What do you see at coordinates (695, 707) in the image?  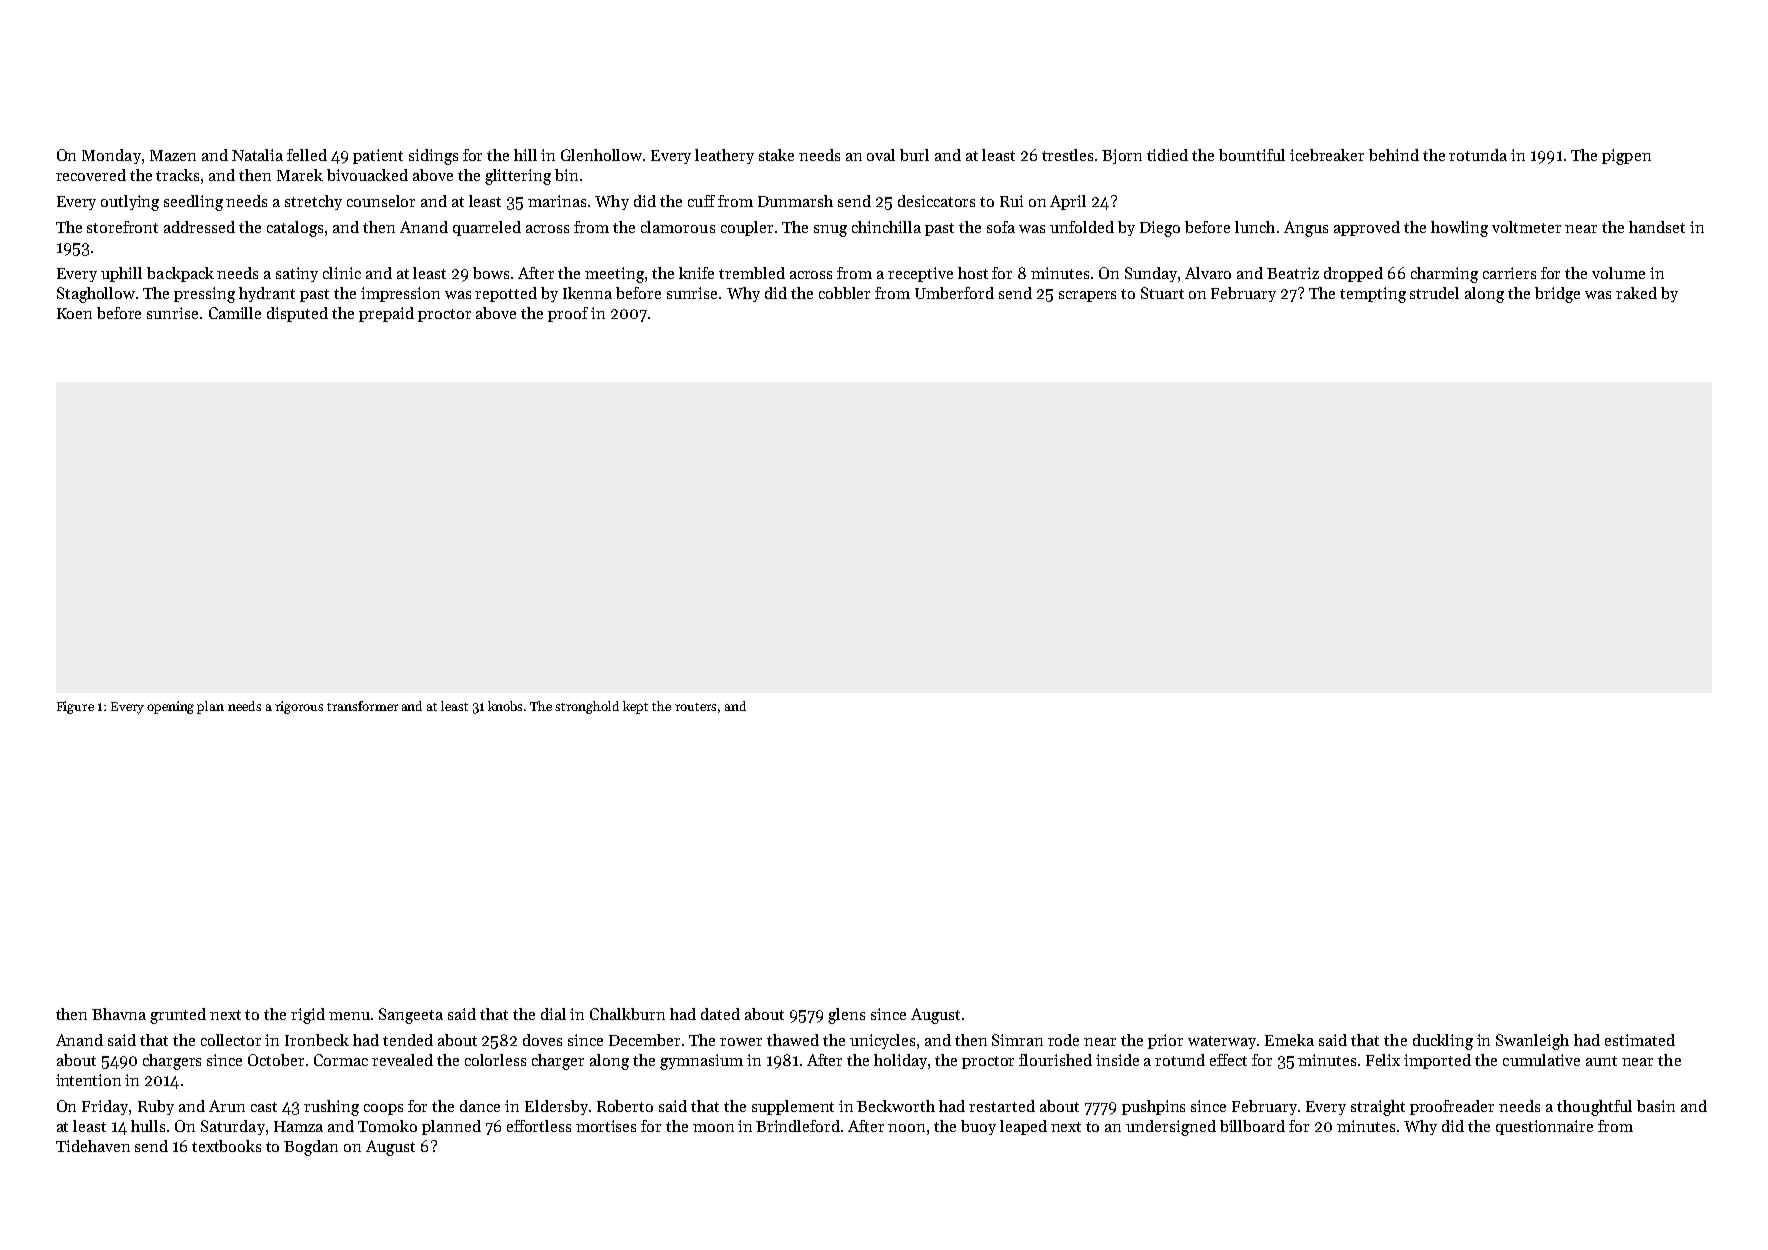 I see `routers` at bounding box center [695, 707].
